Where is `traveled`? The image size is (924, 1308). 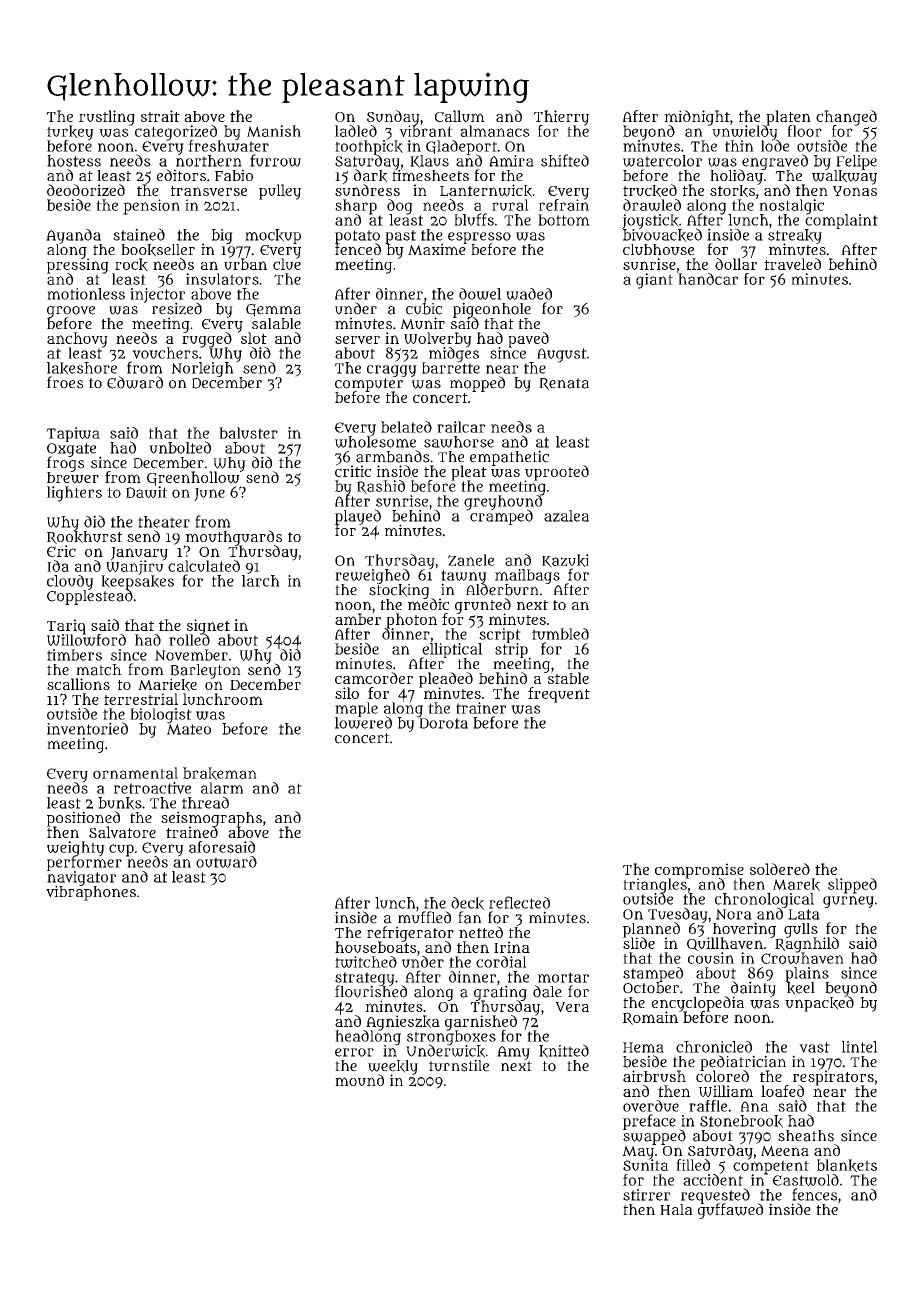
traveled is located at coordinates (792, 264).
